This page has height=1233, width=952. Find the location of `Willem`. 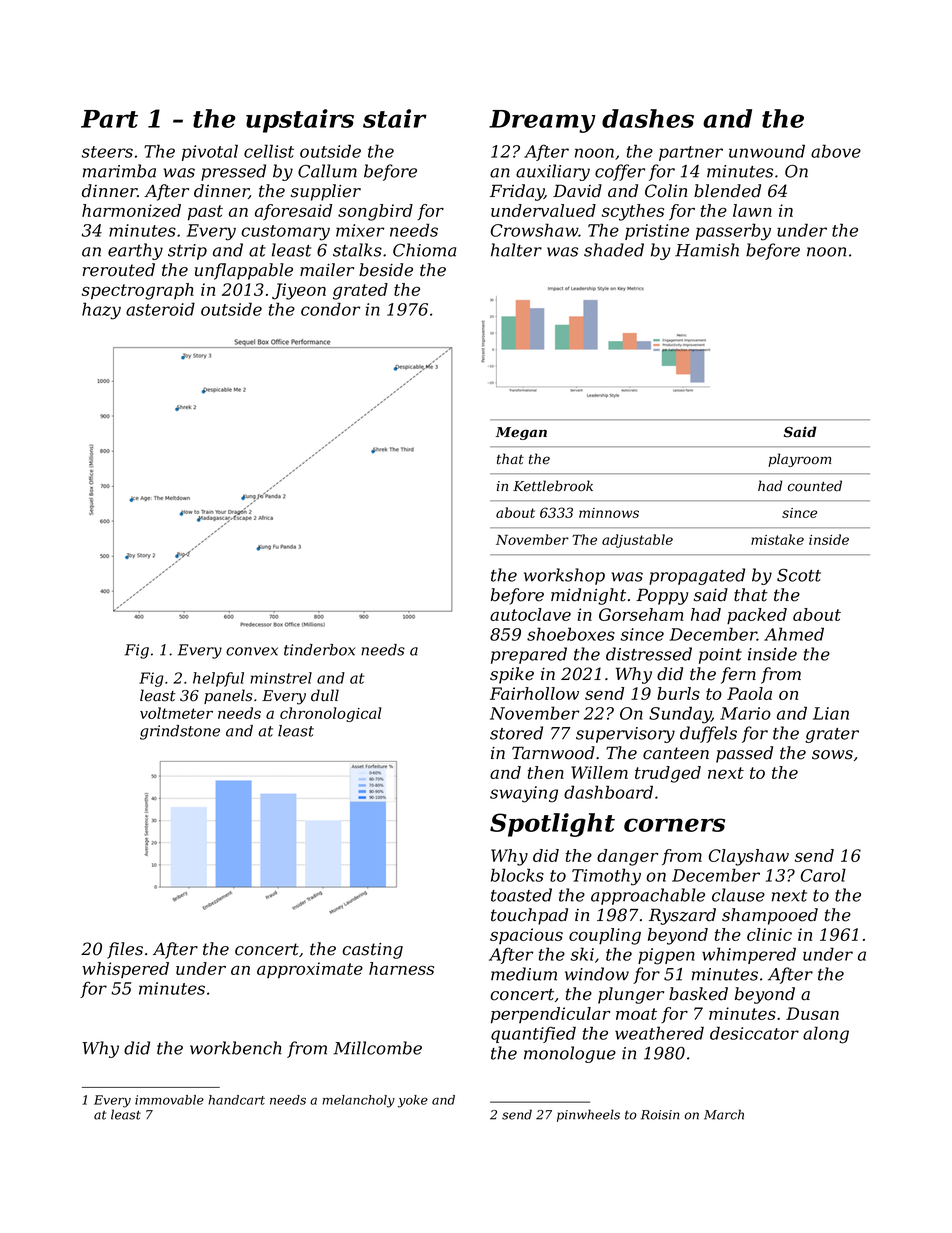

Willem is located at coordinates (599, 772).
